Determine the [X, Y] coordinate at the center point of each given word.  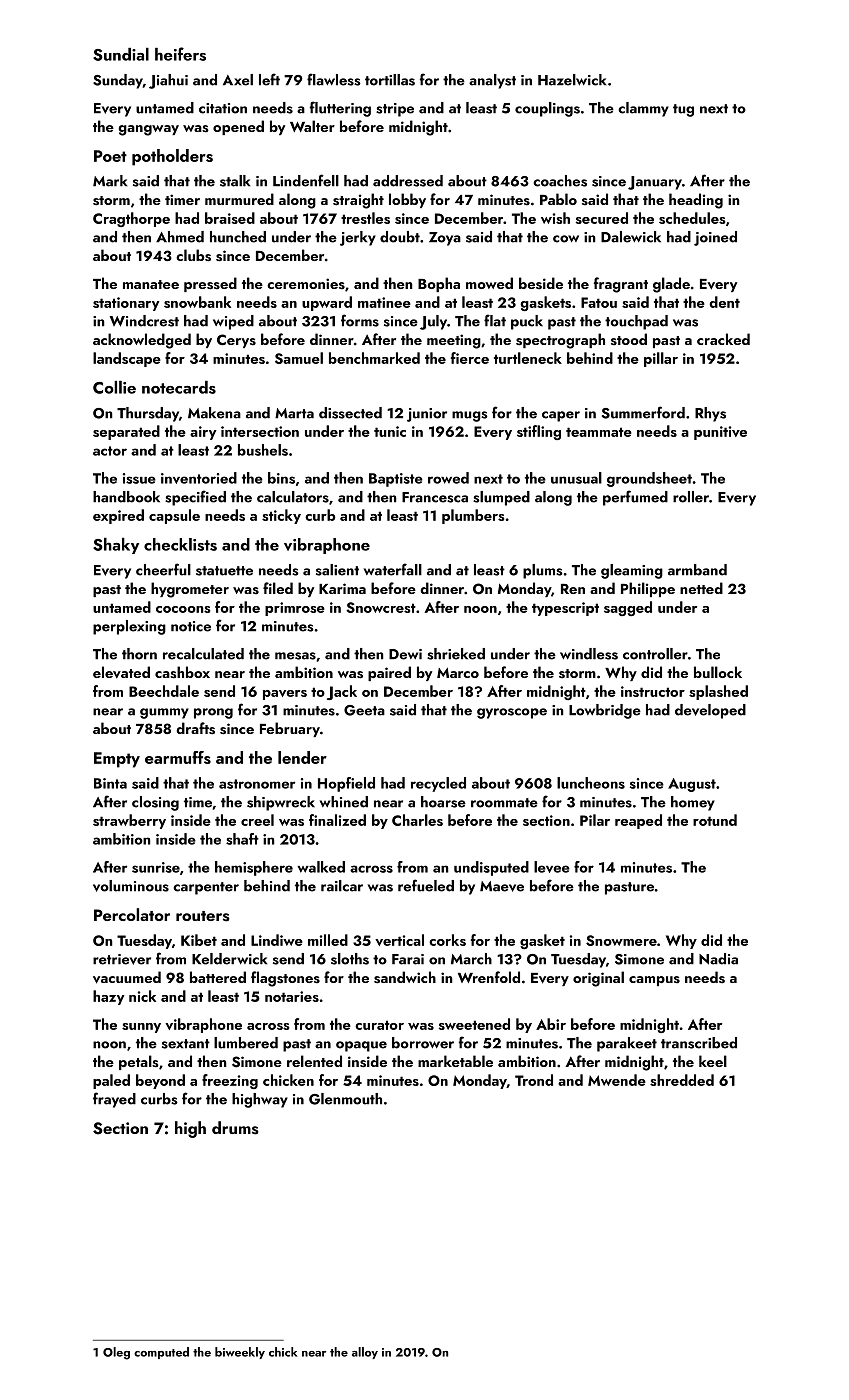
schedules [692, 218]
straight [358, 201]
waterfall [393, 569]
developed [710, 711]
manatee [151, 284]
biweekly [240, 1353]
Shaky [116, 546]
